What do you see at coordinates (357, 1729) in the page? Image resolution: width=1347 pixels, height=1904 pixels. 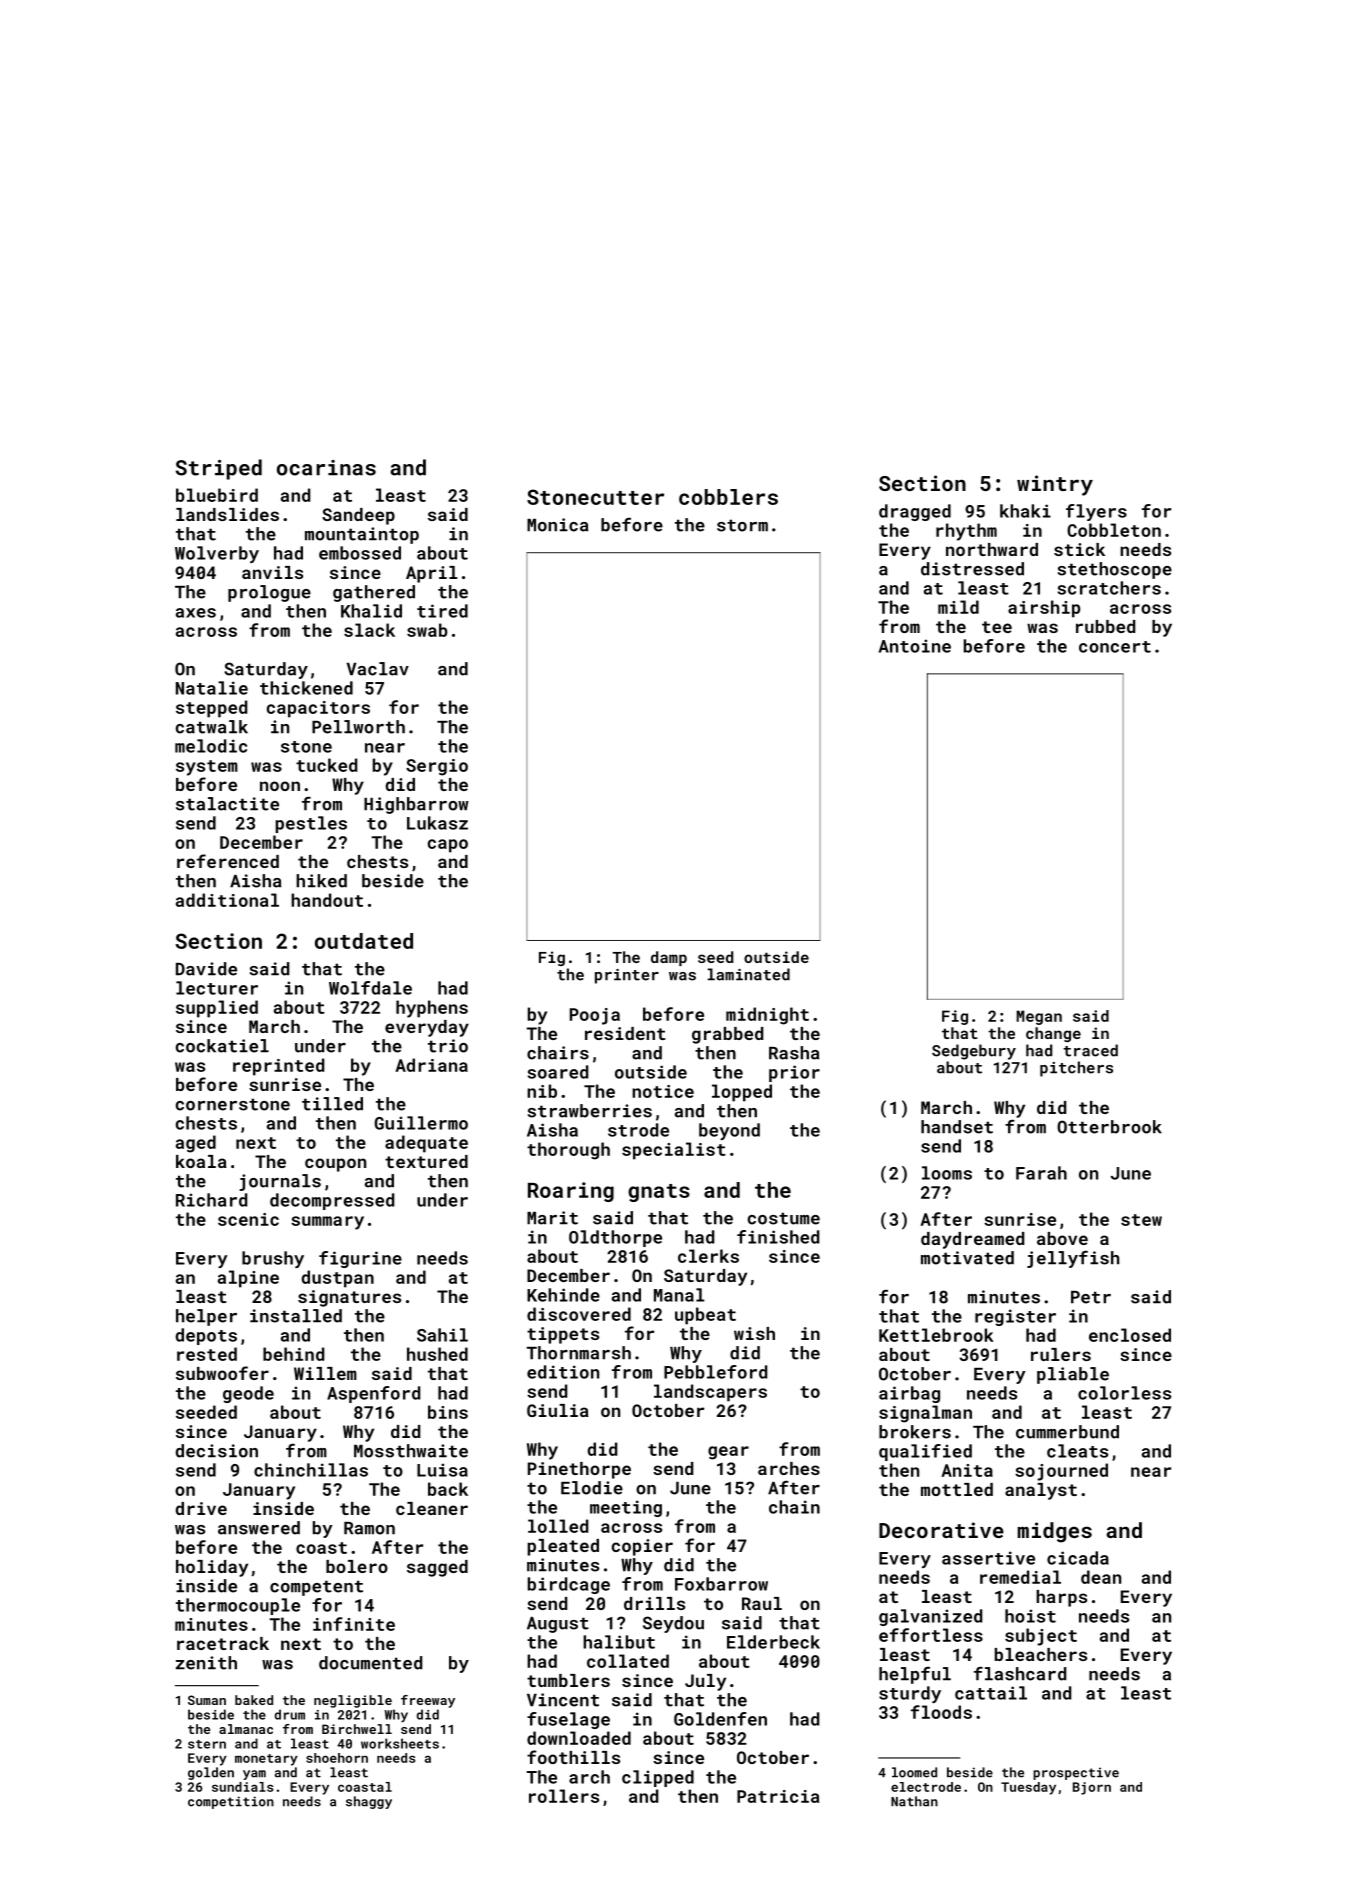 I see `Birchwell` at bounding box center [357, 1729].
